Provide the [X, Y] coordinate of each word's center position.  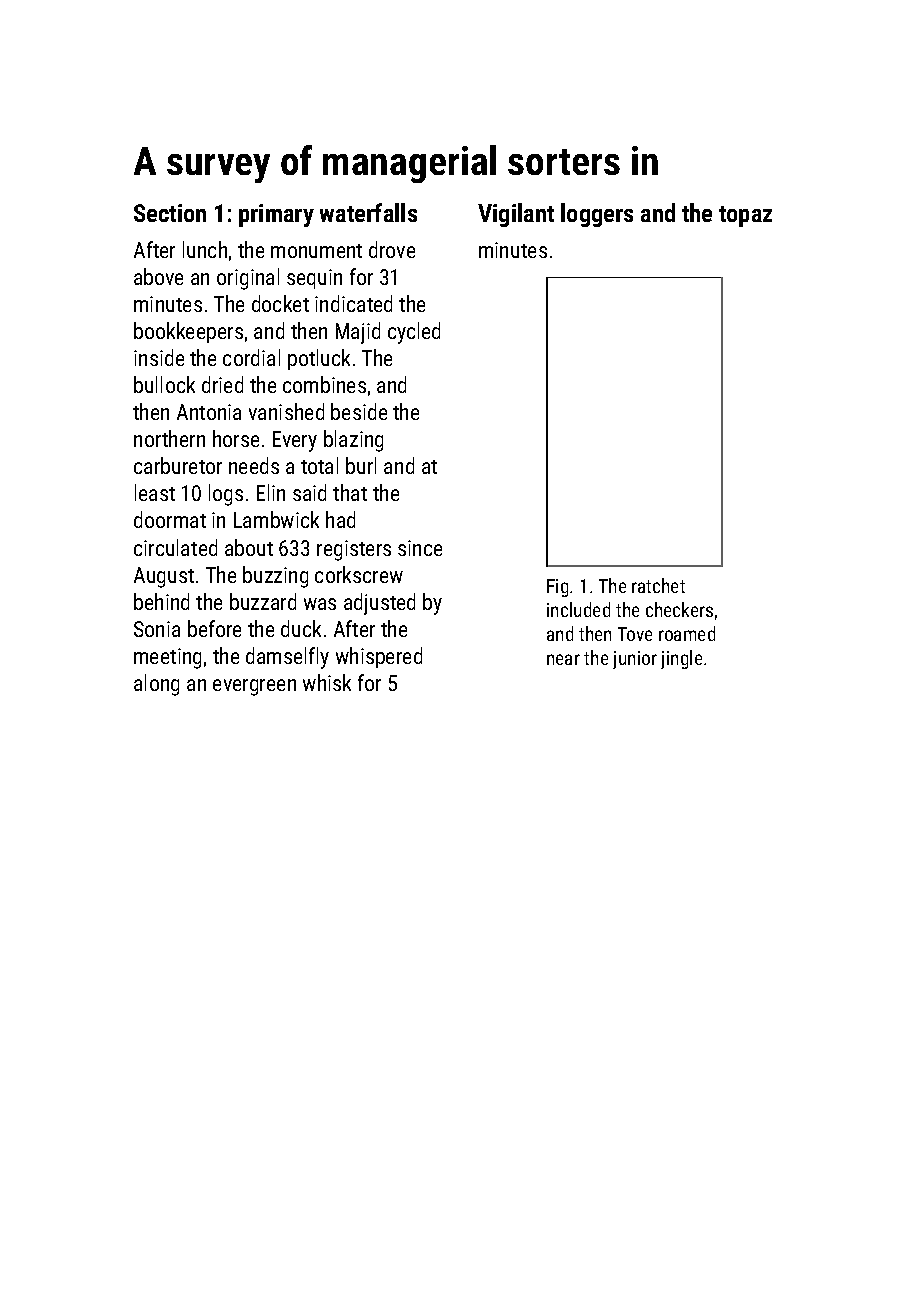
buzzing [275, 577]
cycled [414, 333]
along [156, 685]
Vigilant [516, 215]
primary [276, 215]
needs [254, 465]
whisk [327, 682]
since [420, 548]
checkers [679, 609]
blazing [353, 441]
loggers [597, 215]
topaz [745, 216]
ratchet [658, 585]
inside [159, 357]
